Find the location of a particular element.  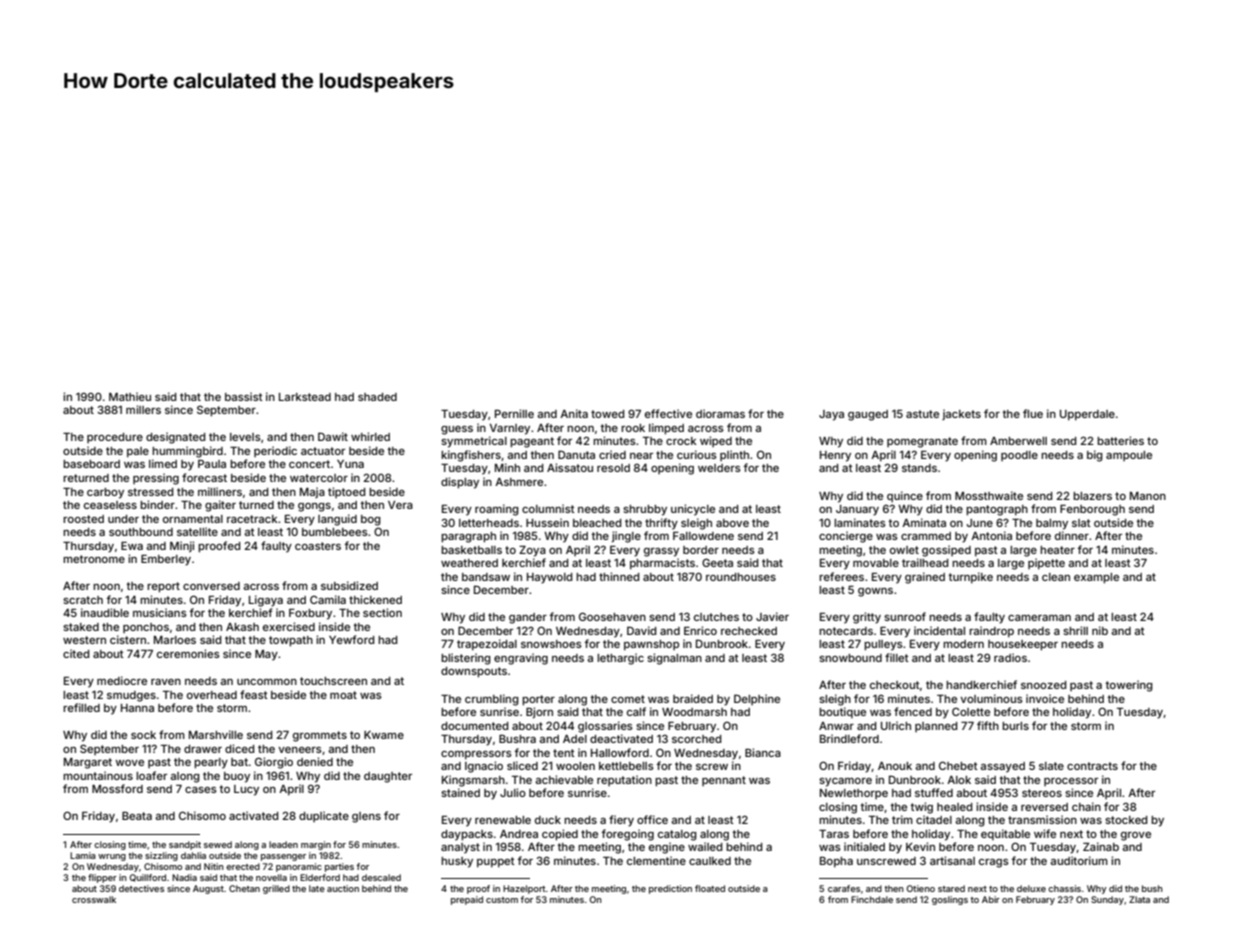

crosswalk is located at coordinates (94, 899).
